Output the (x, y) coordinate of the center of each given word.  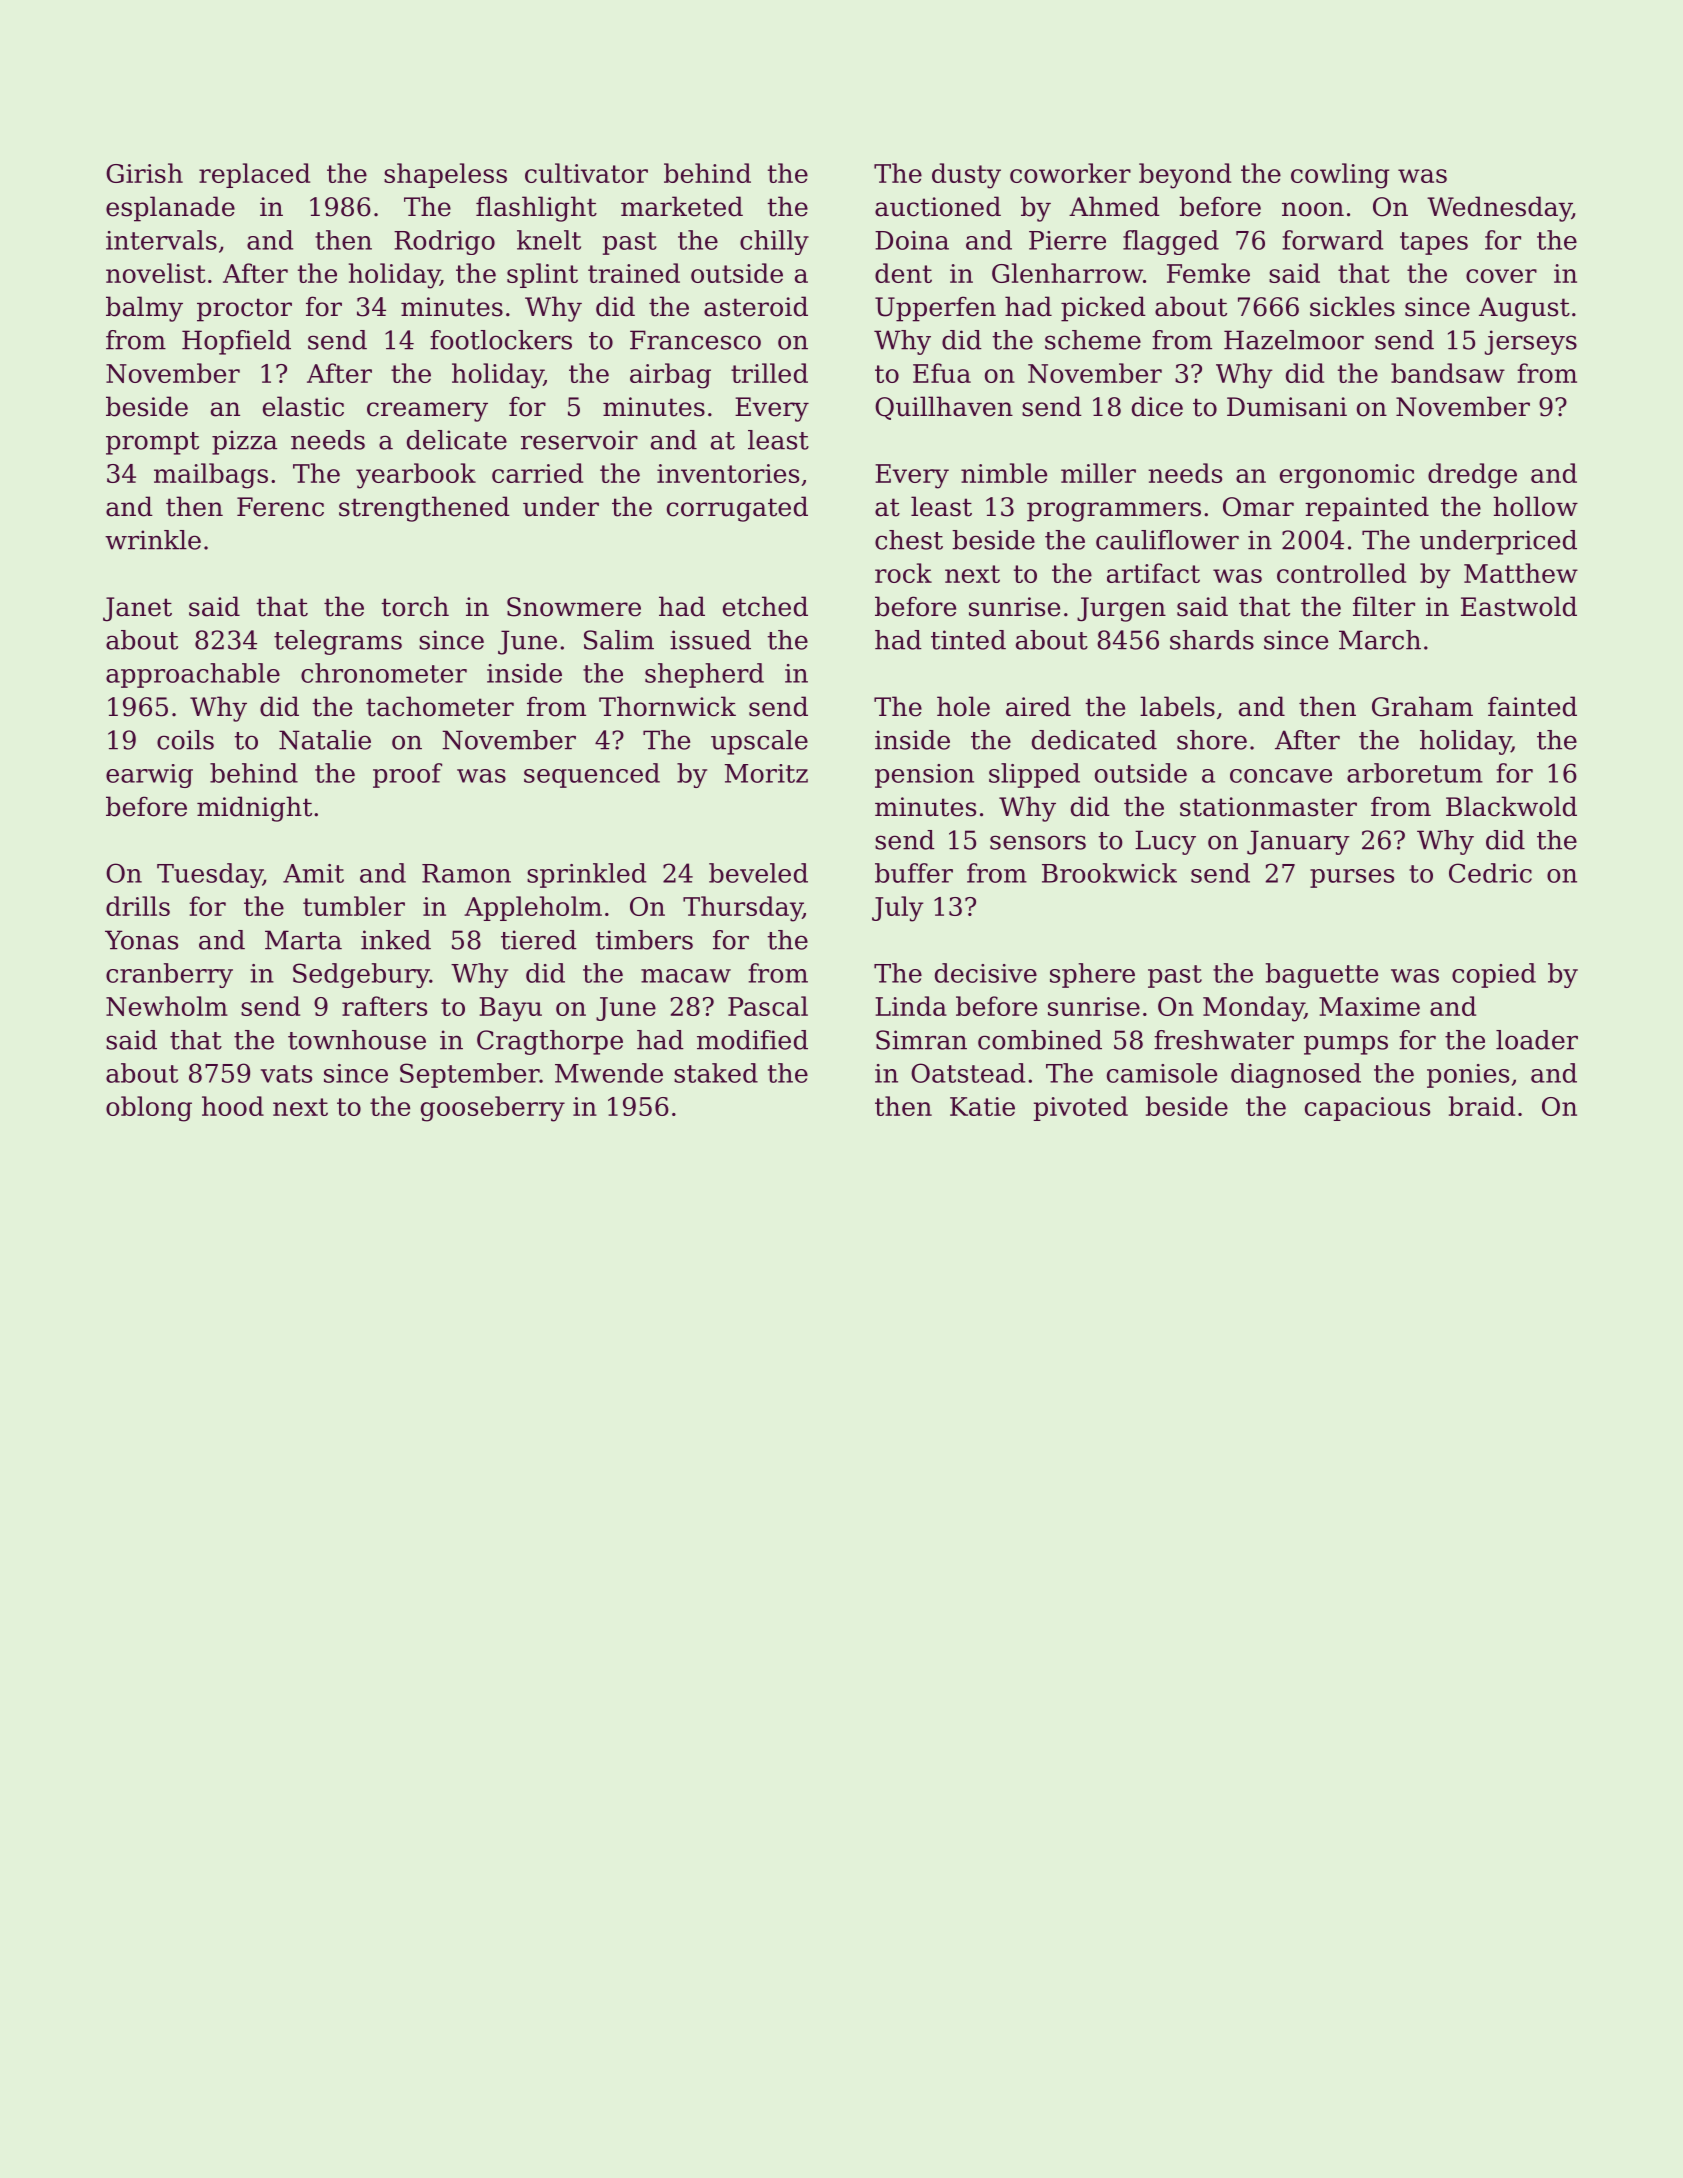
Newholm (167, 1006)
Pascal (768, 1006)
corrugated (737, 509)
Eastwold (1519, 606)
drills (138, 906)
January (1298, 842)
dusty (966, 176)
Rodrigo (444, 242)
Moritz (766, 773)
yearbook (416, 476)
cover (1501, 276)
